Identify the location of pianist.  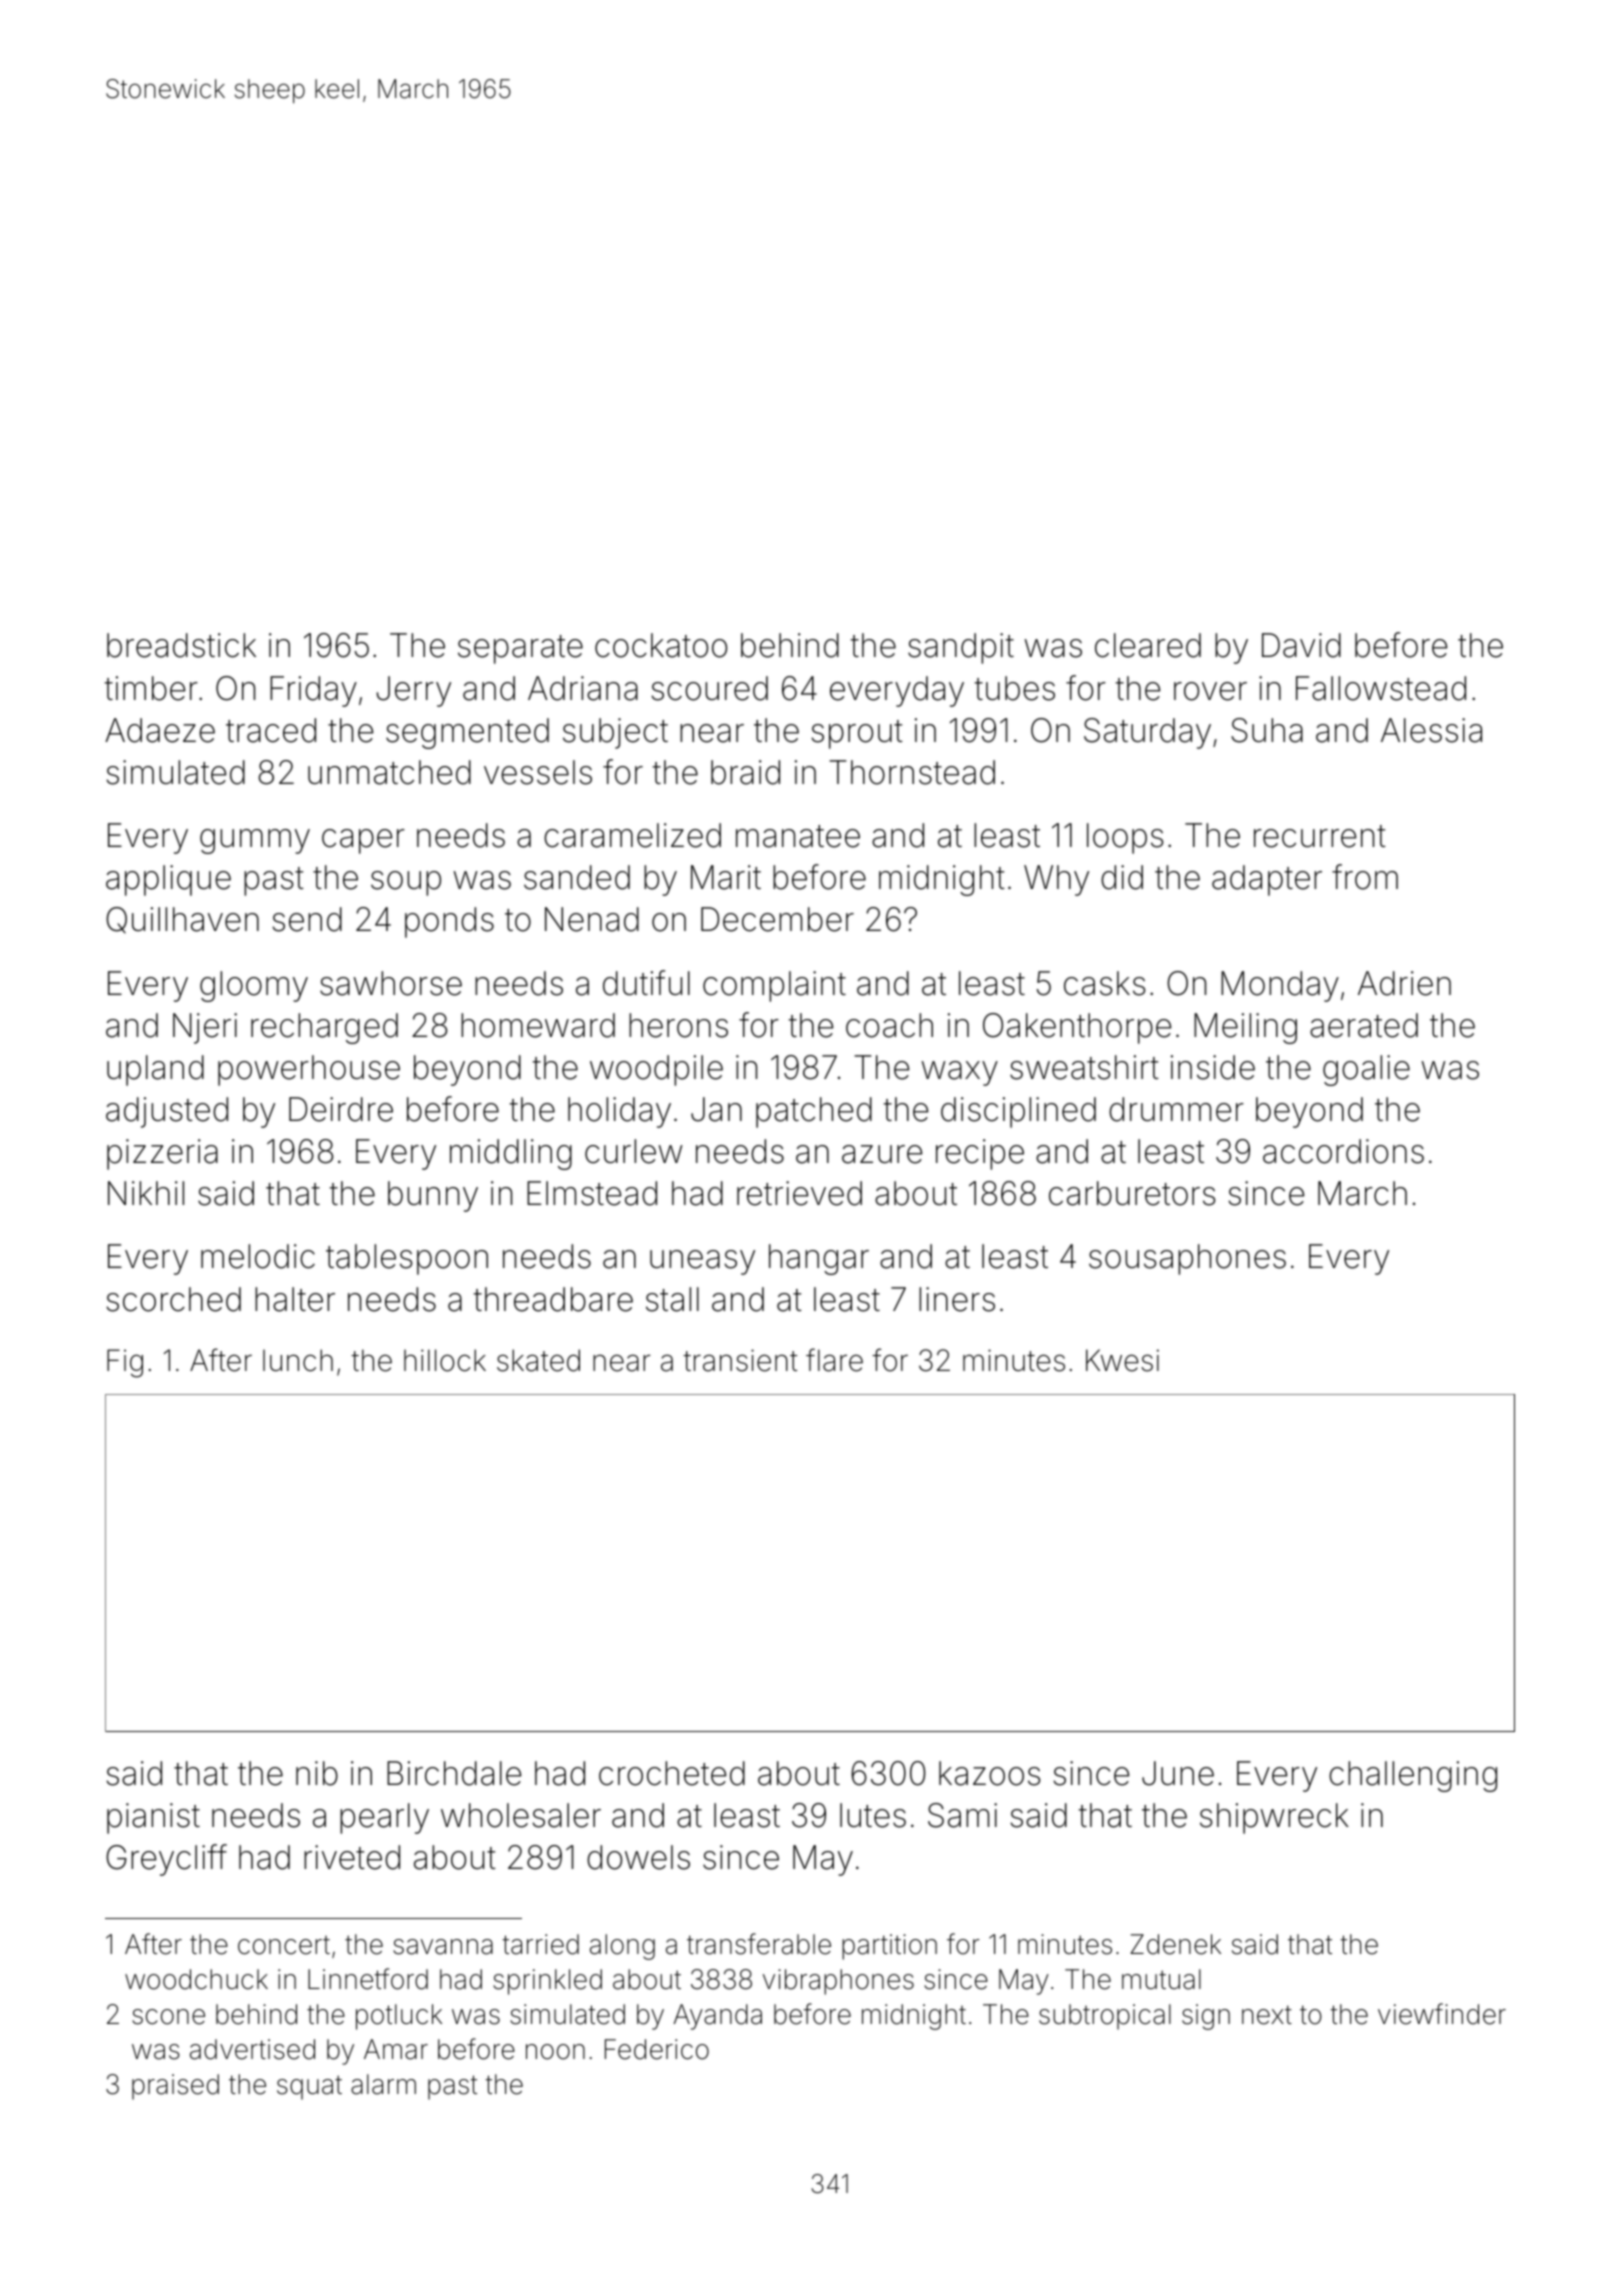
(153, 1818).
